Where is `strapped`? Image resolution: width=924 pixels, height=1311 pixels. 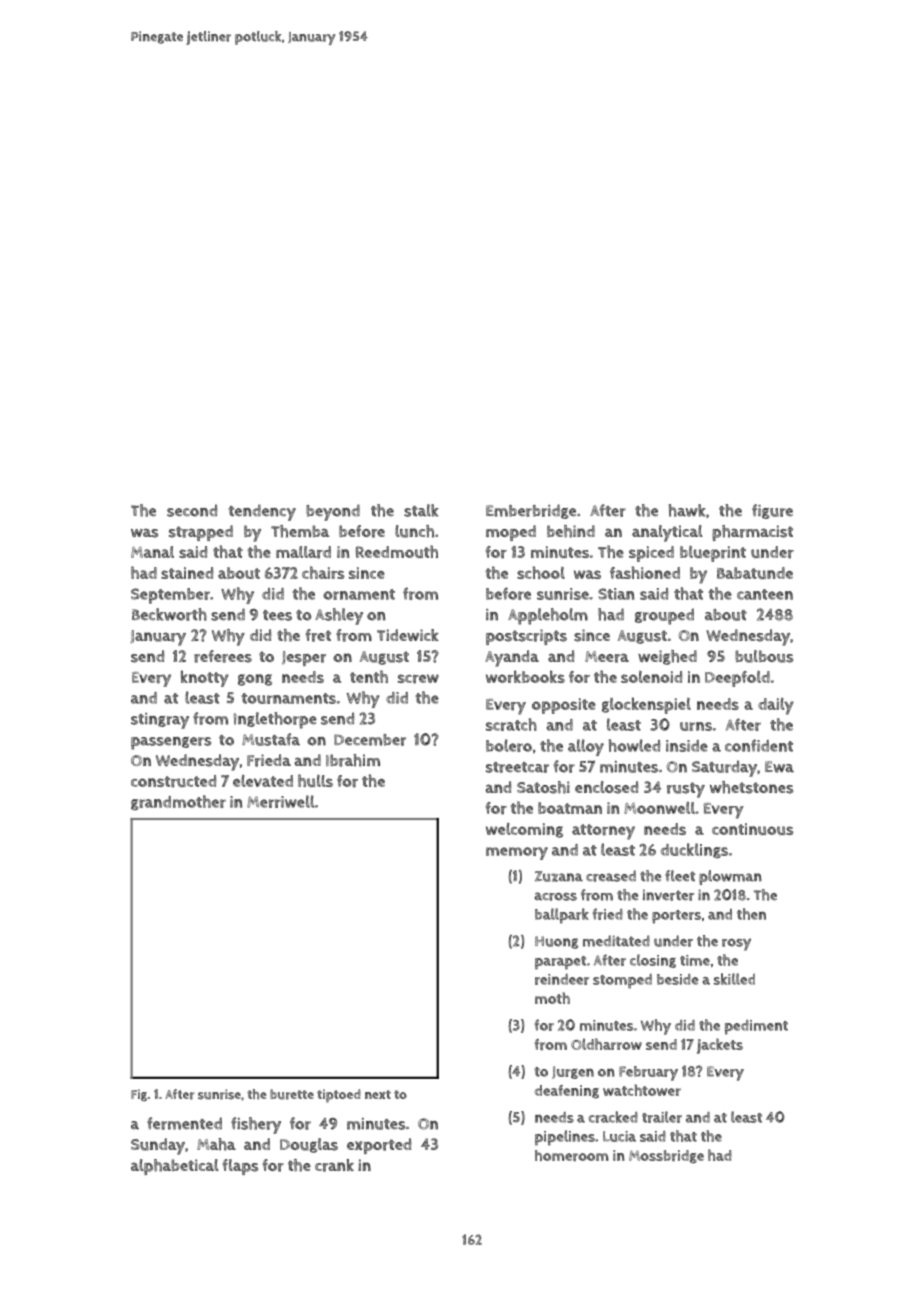 strapped is located at coordinates (201, 533).
